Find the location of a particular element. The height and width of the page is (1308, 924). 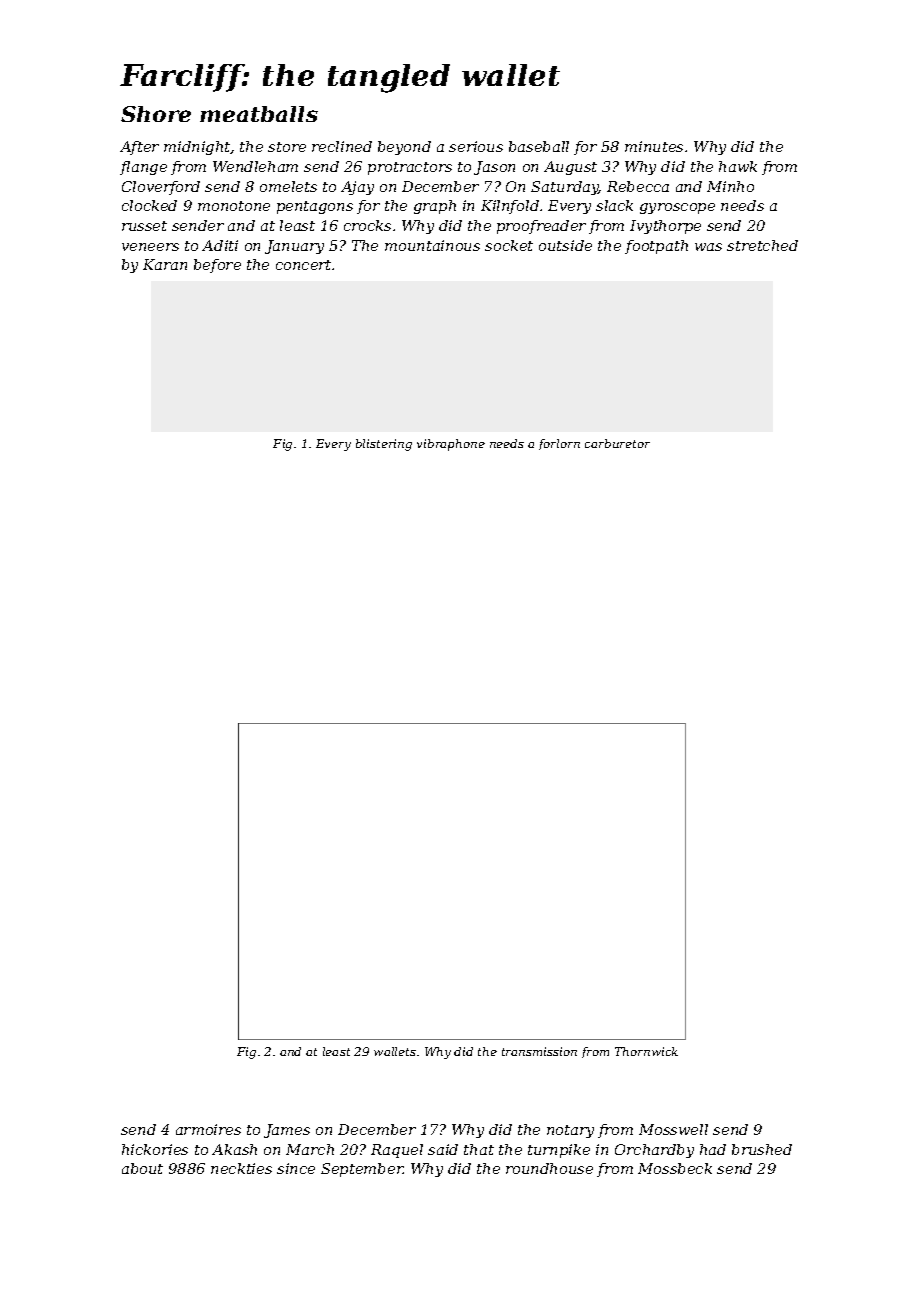

carburetor is located at coordinates (617, 443).
